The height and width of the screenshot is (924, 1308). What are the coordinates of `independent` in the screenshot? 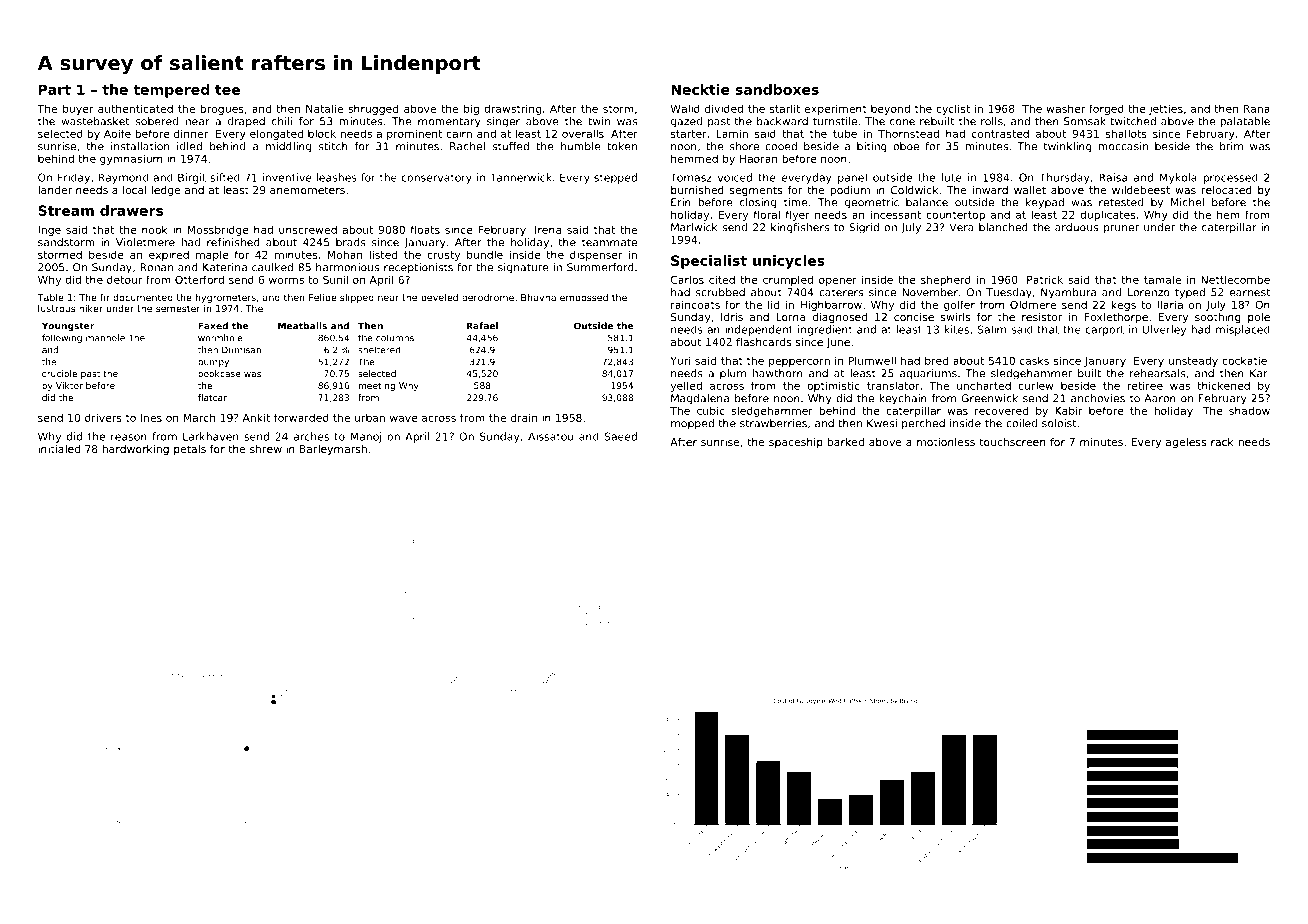 It's located at (759, 330).
